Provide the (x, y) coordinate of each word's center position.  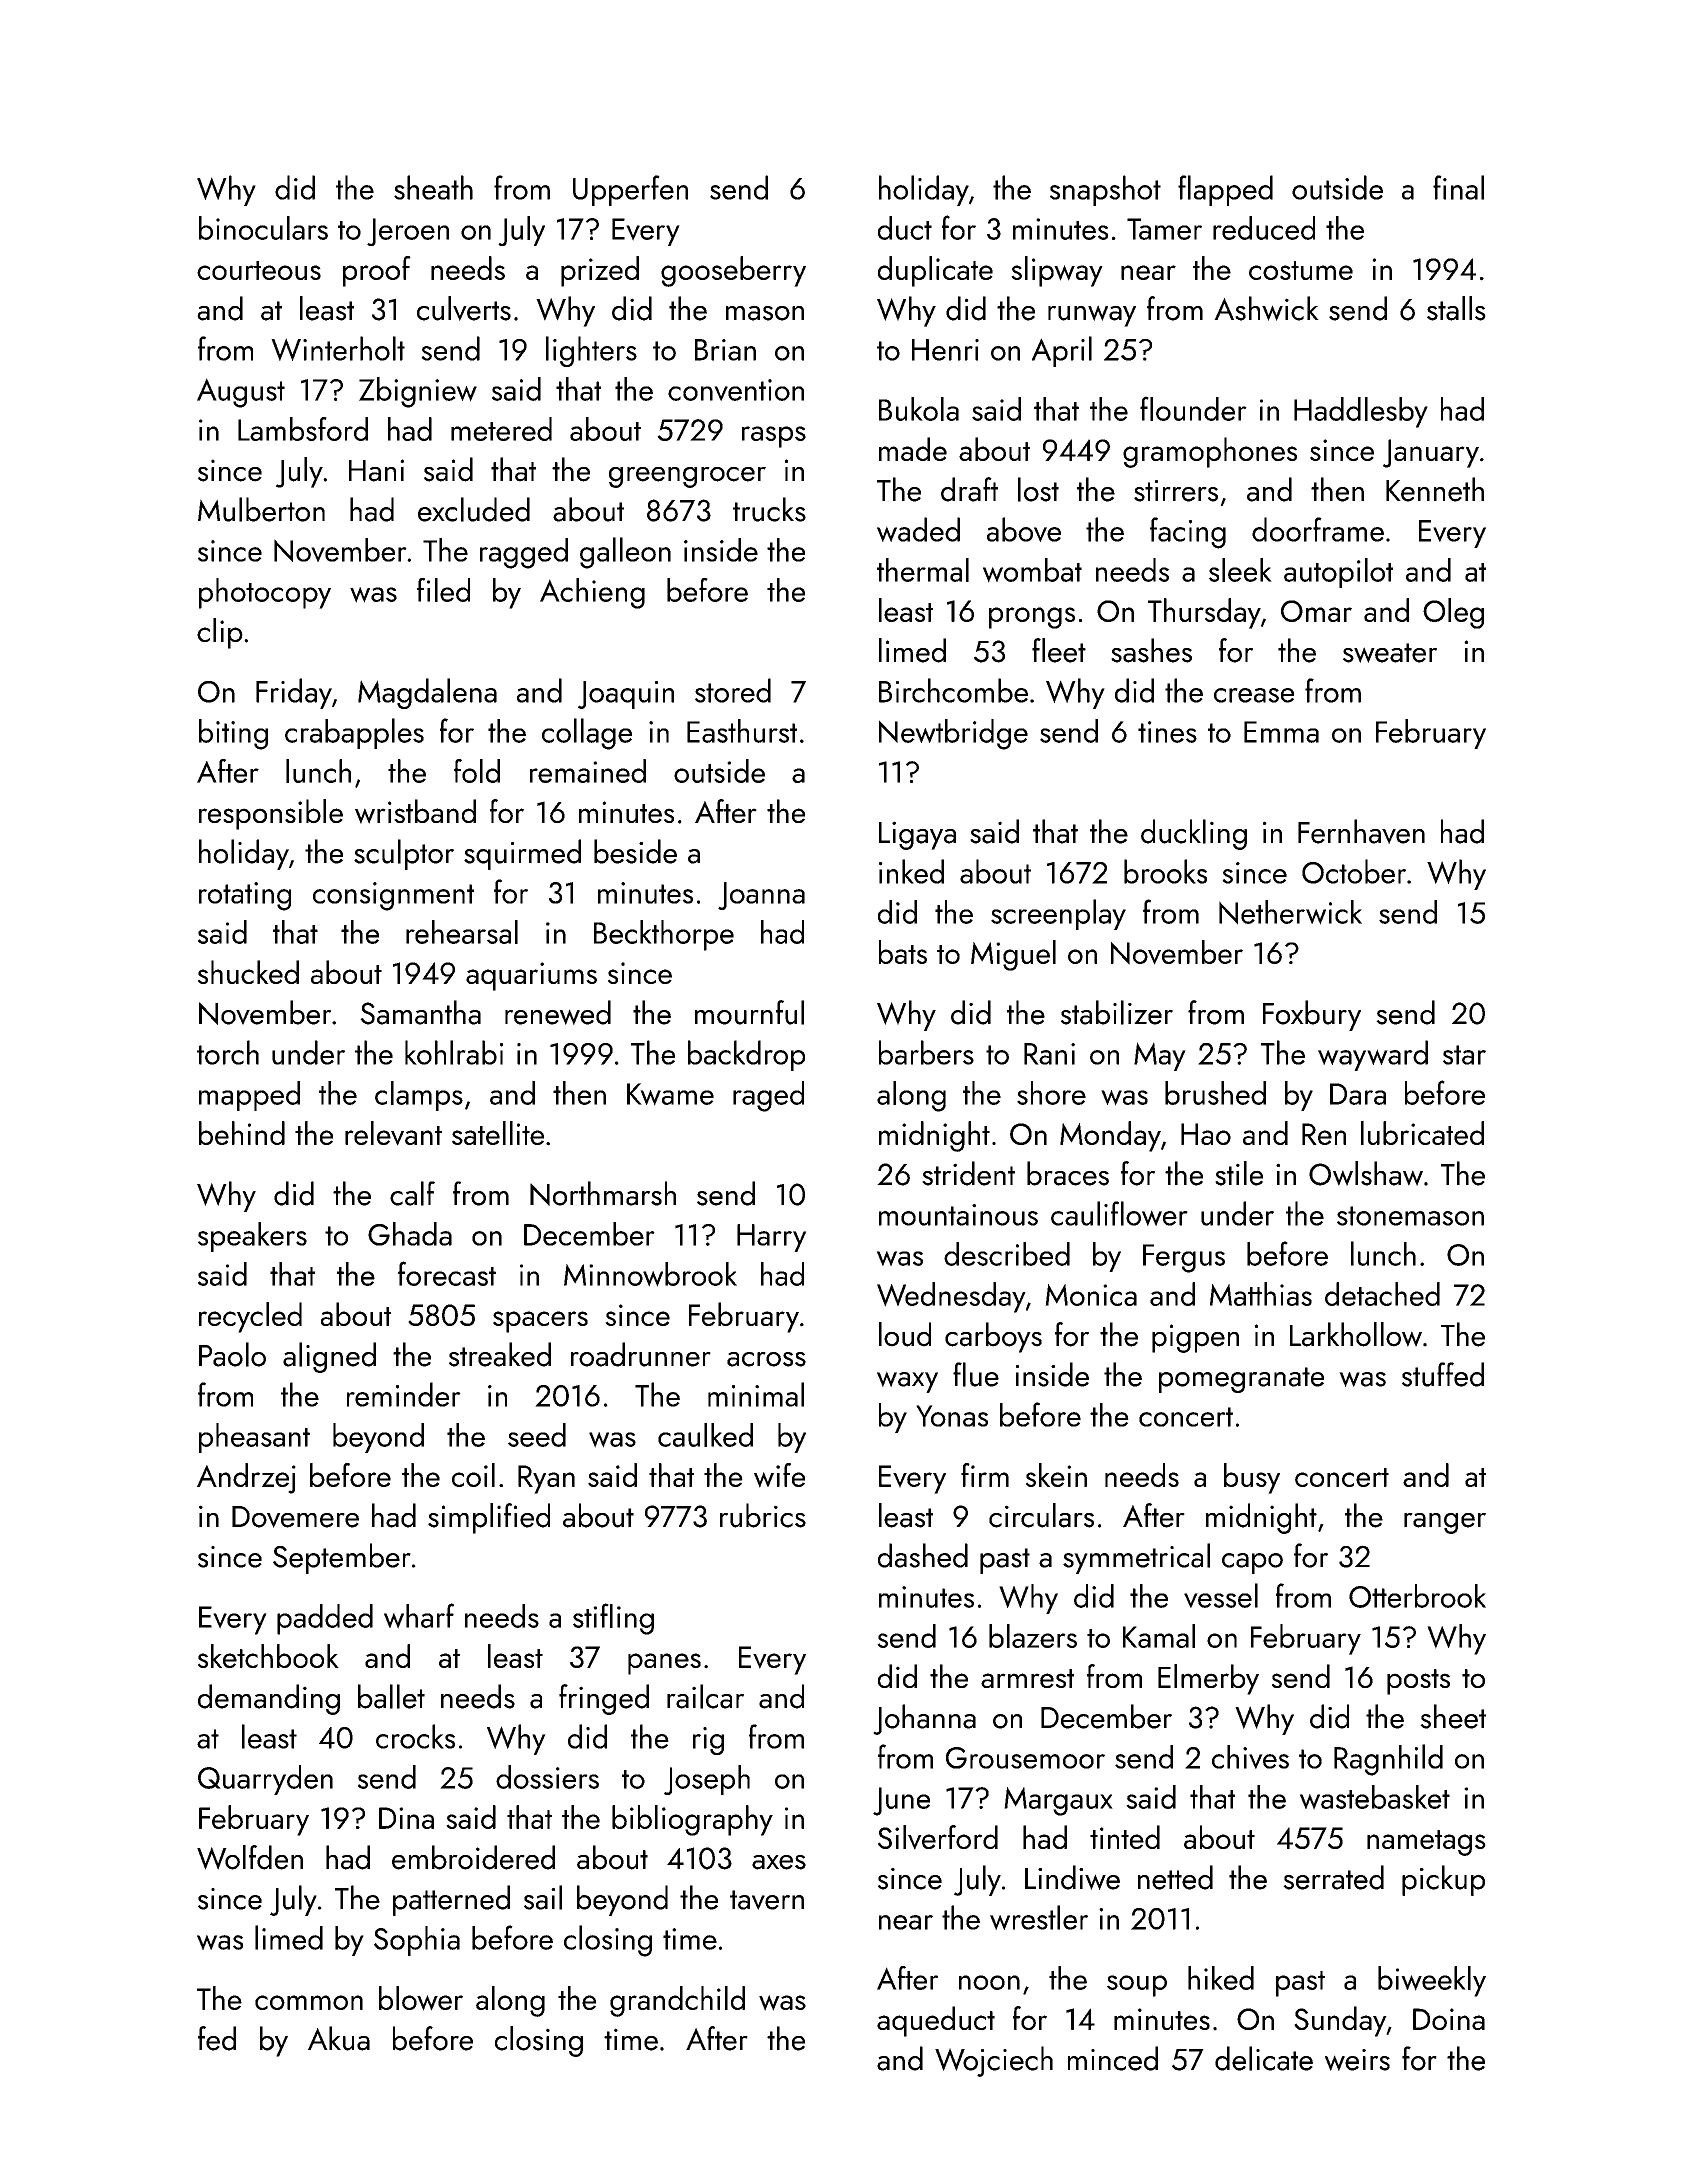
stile (1239, 1173)
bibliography (692, 1820)
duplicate (935, 271)
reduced (1264, 228)
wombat (1032, 570)
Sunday (1340, 2021)
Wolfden (250, 1857)
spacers (540, 1322)
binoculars (263, 228)
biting (233, 734)
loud (905, 1334)
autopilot (1338, 573)
